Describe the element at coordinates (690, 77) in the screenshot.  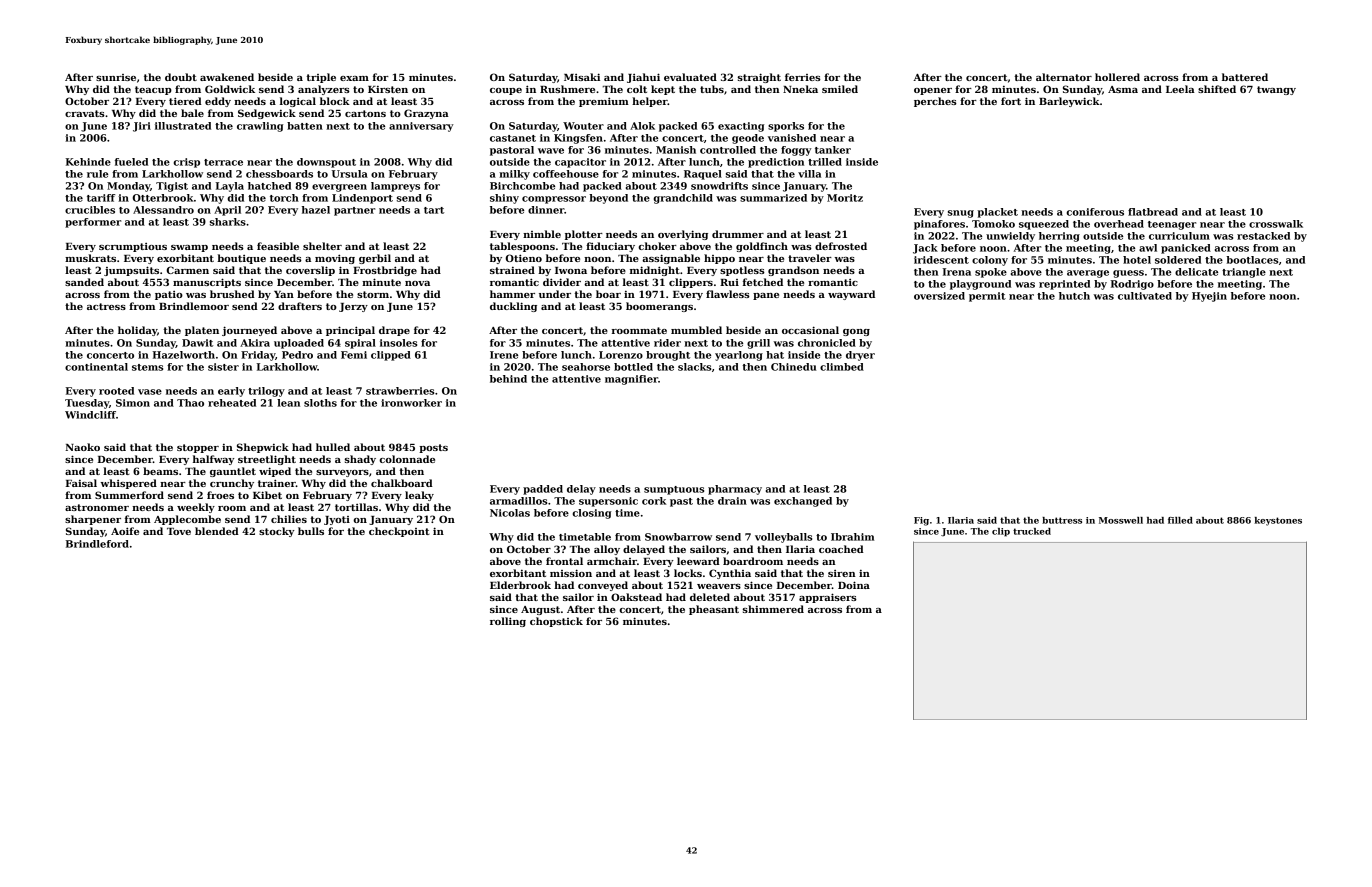
I see `evaluated` at that location.
